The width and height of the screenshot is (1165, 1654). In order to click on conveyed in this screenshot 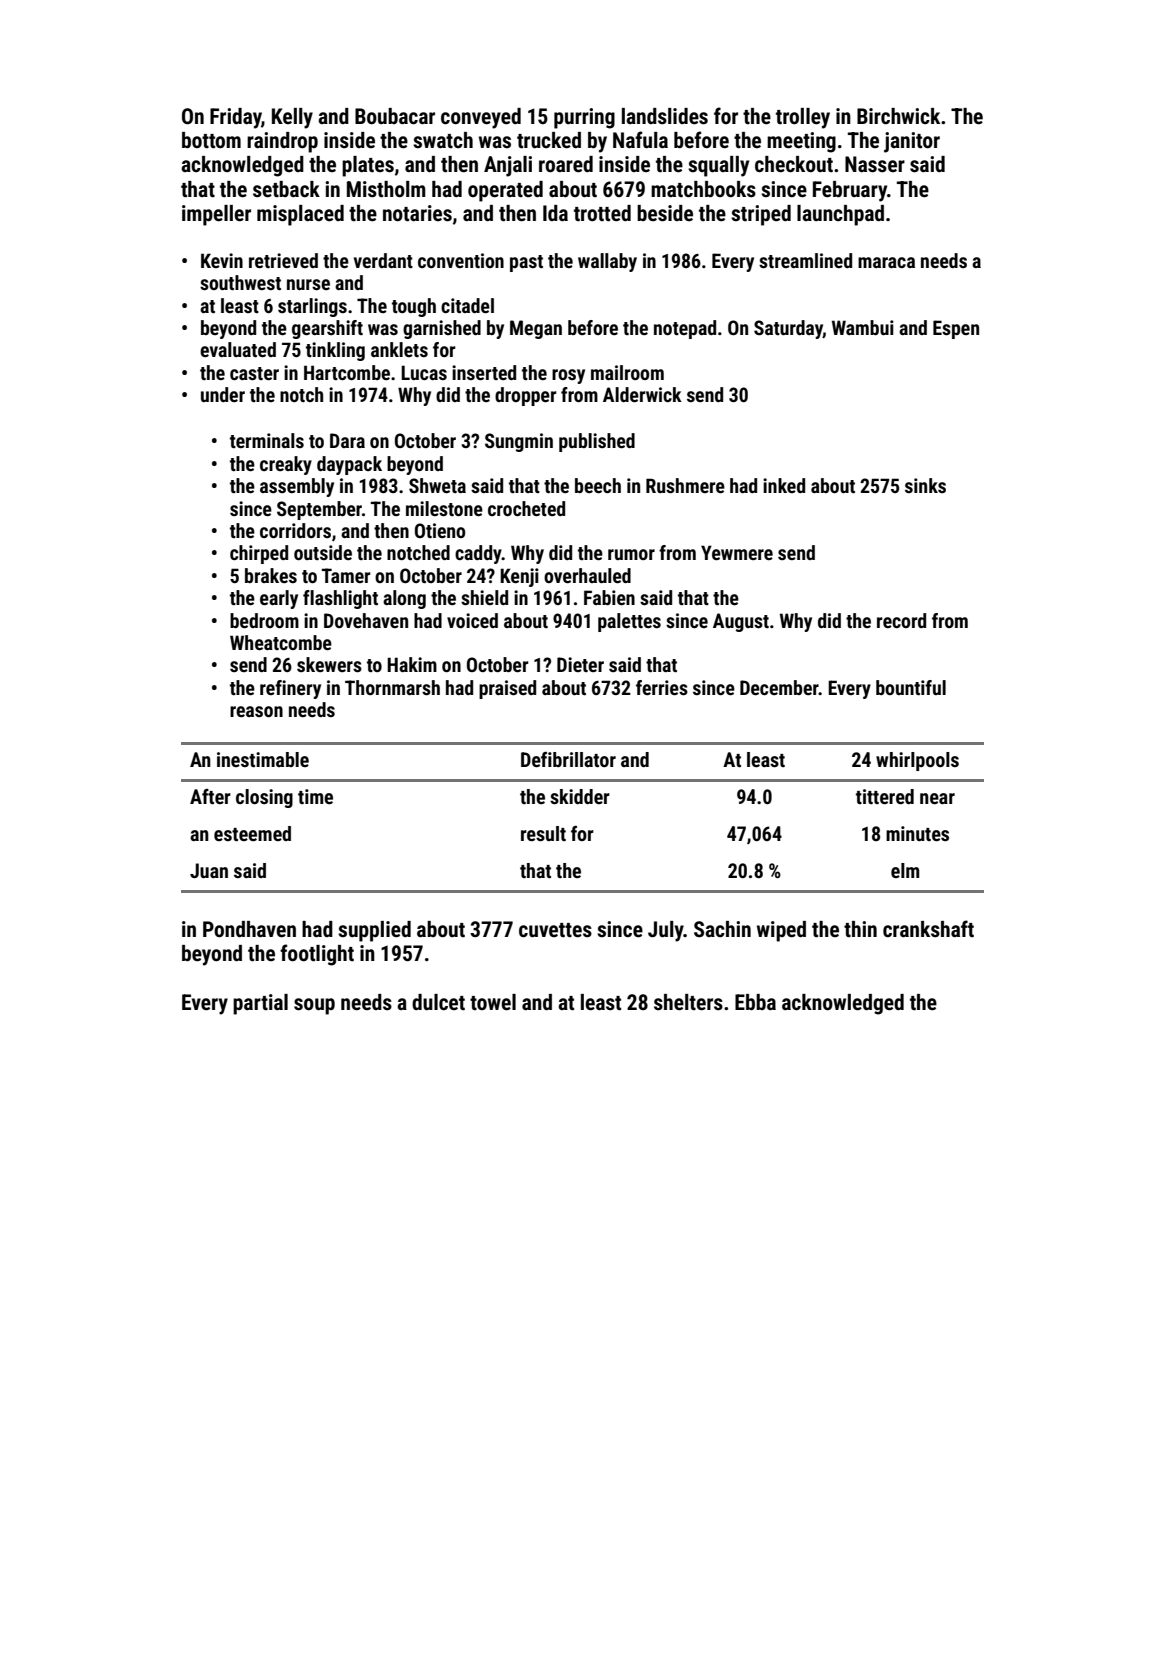, I will do `click(481, 118)`.
